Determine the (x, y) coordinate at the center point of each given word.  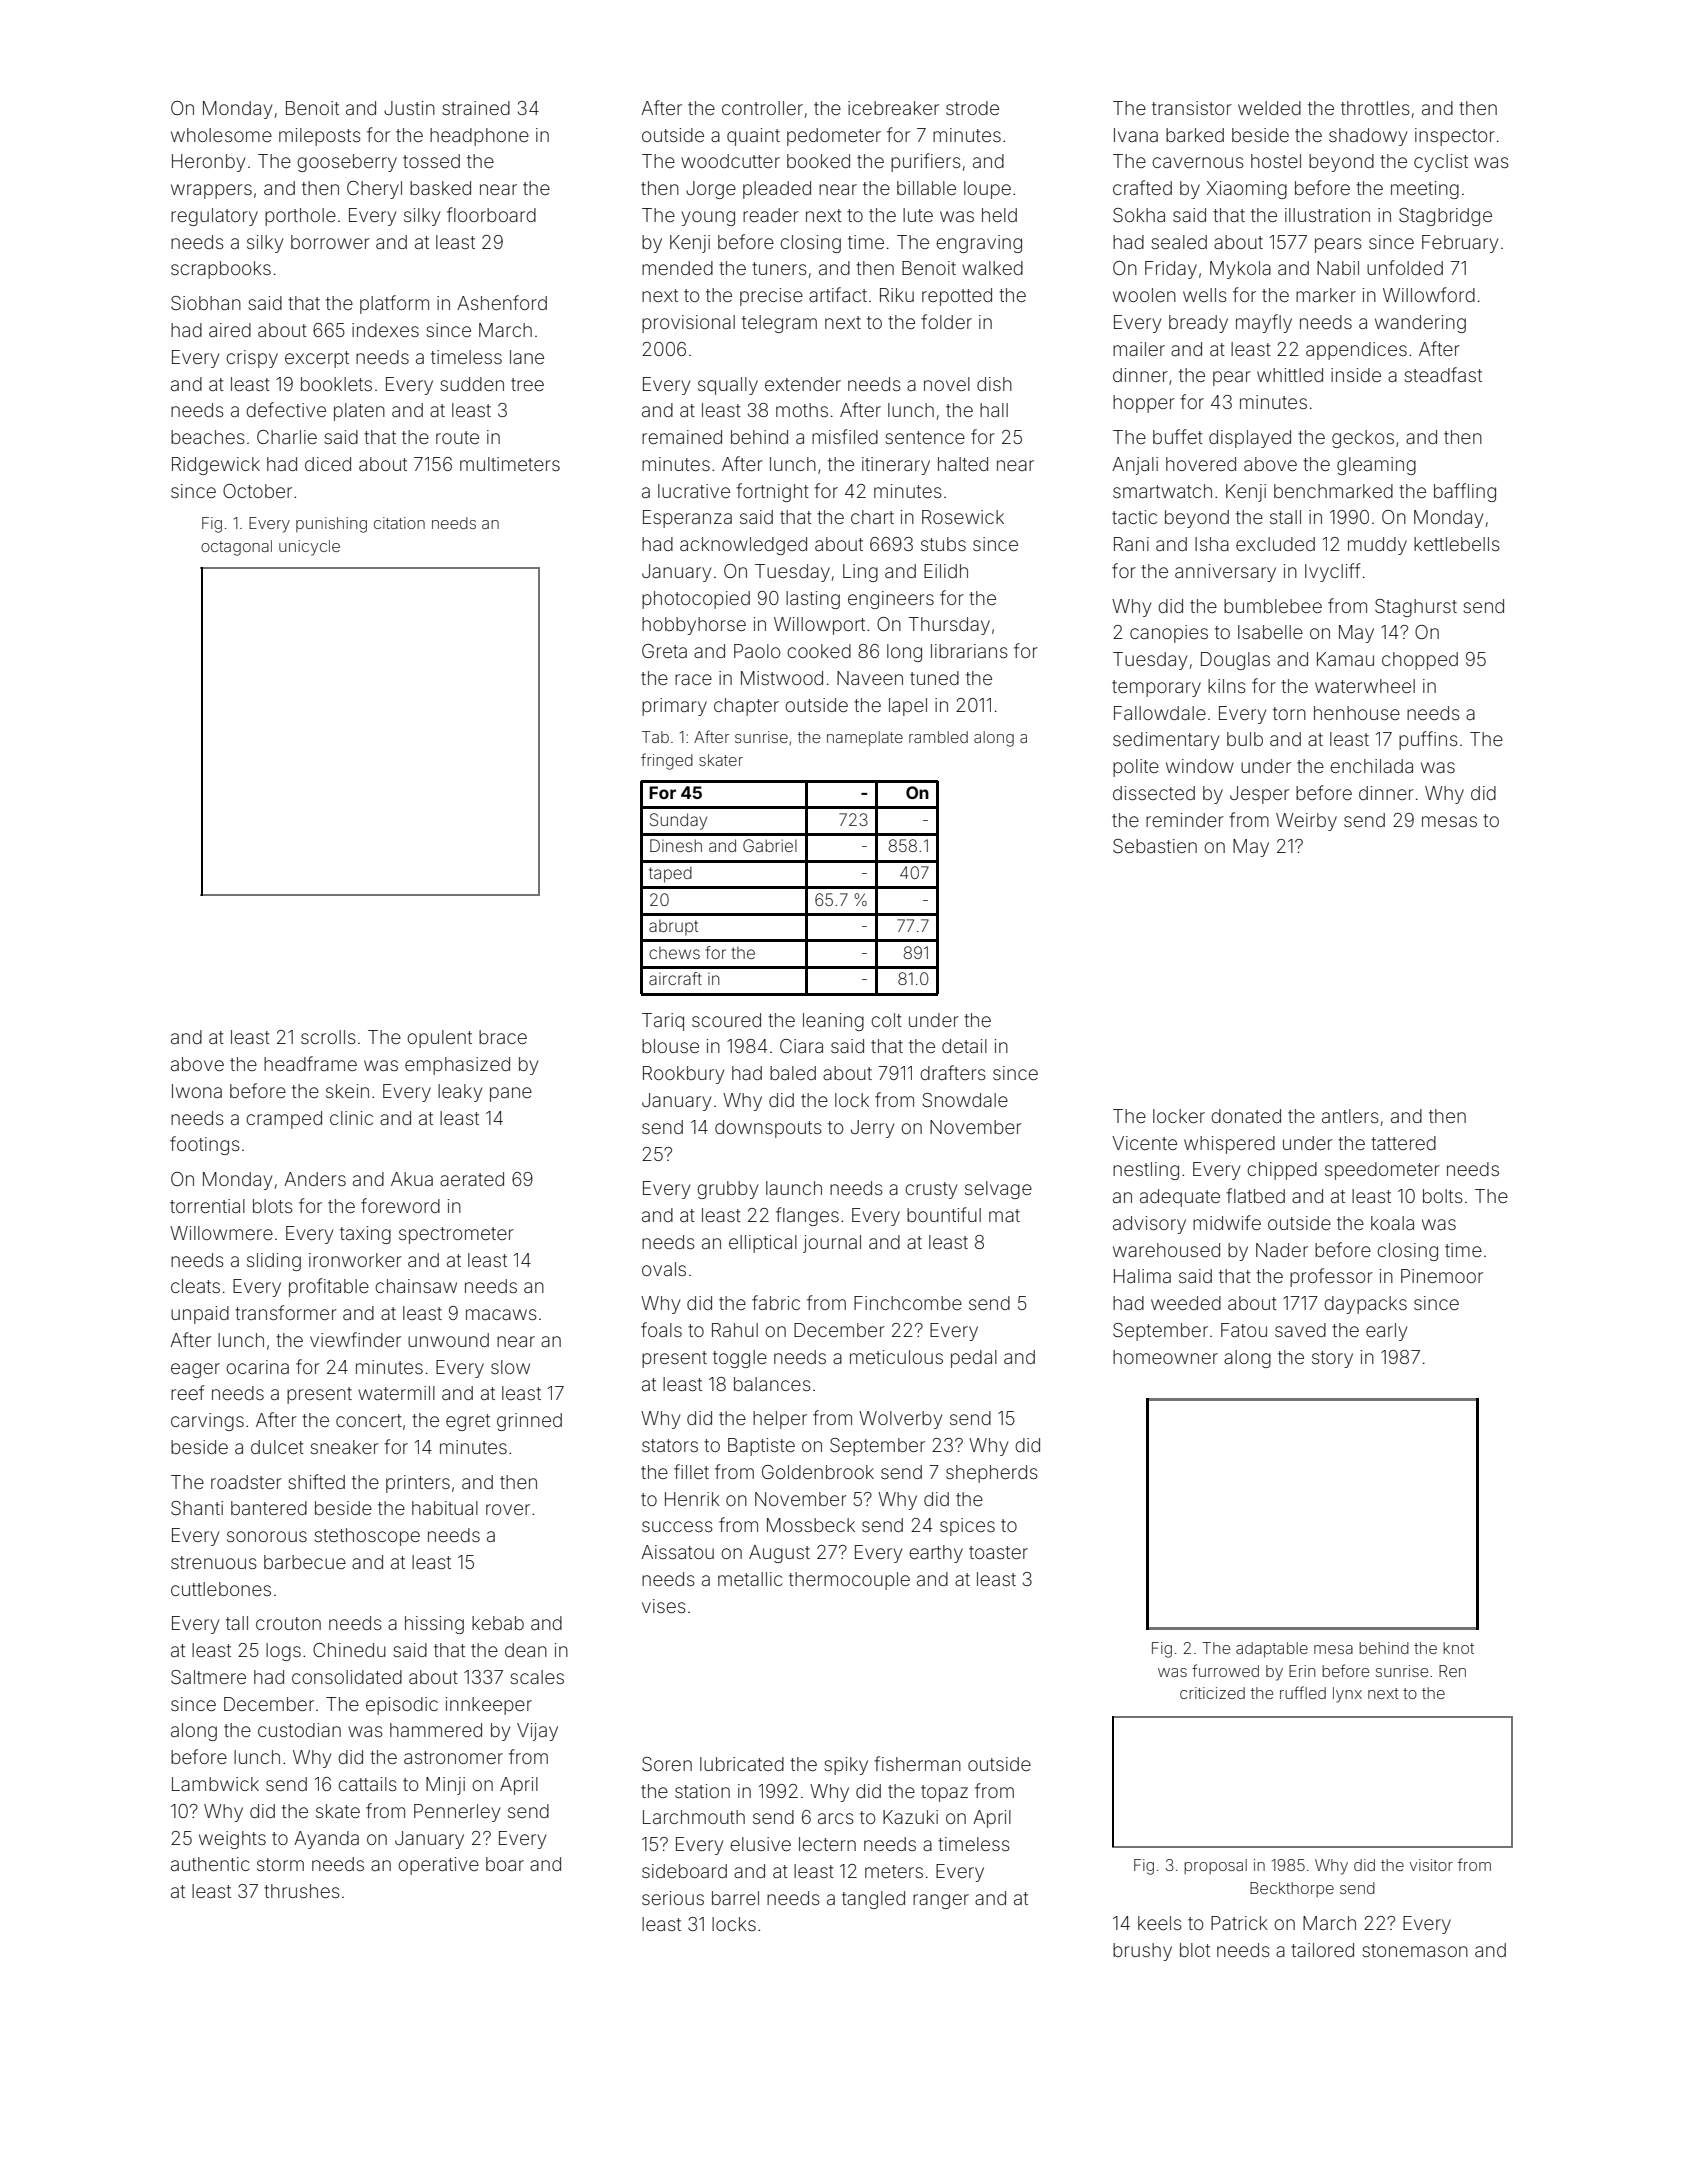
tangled (873, 1900)
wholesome (221, 135)
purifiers (926, 162)
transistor (1192, 108)
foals (661, 1329)
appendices (1356, 351)
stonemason (1415, 1950)
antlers (1350, 1116)
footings (205, 1145)
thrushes (302, 1891)
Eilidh (946, 571)
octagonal (236, 548)
